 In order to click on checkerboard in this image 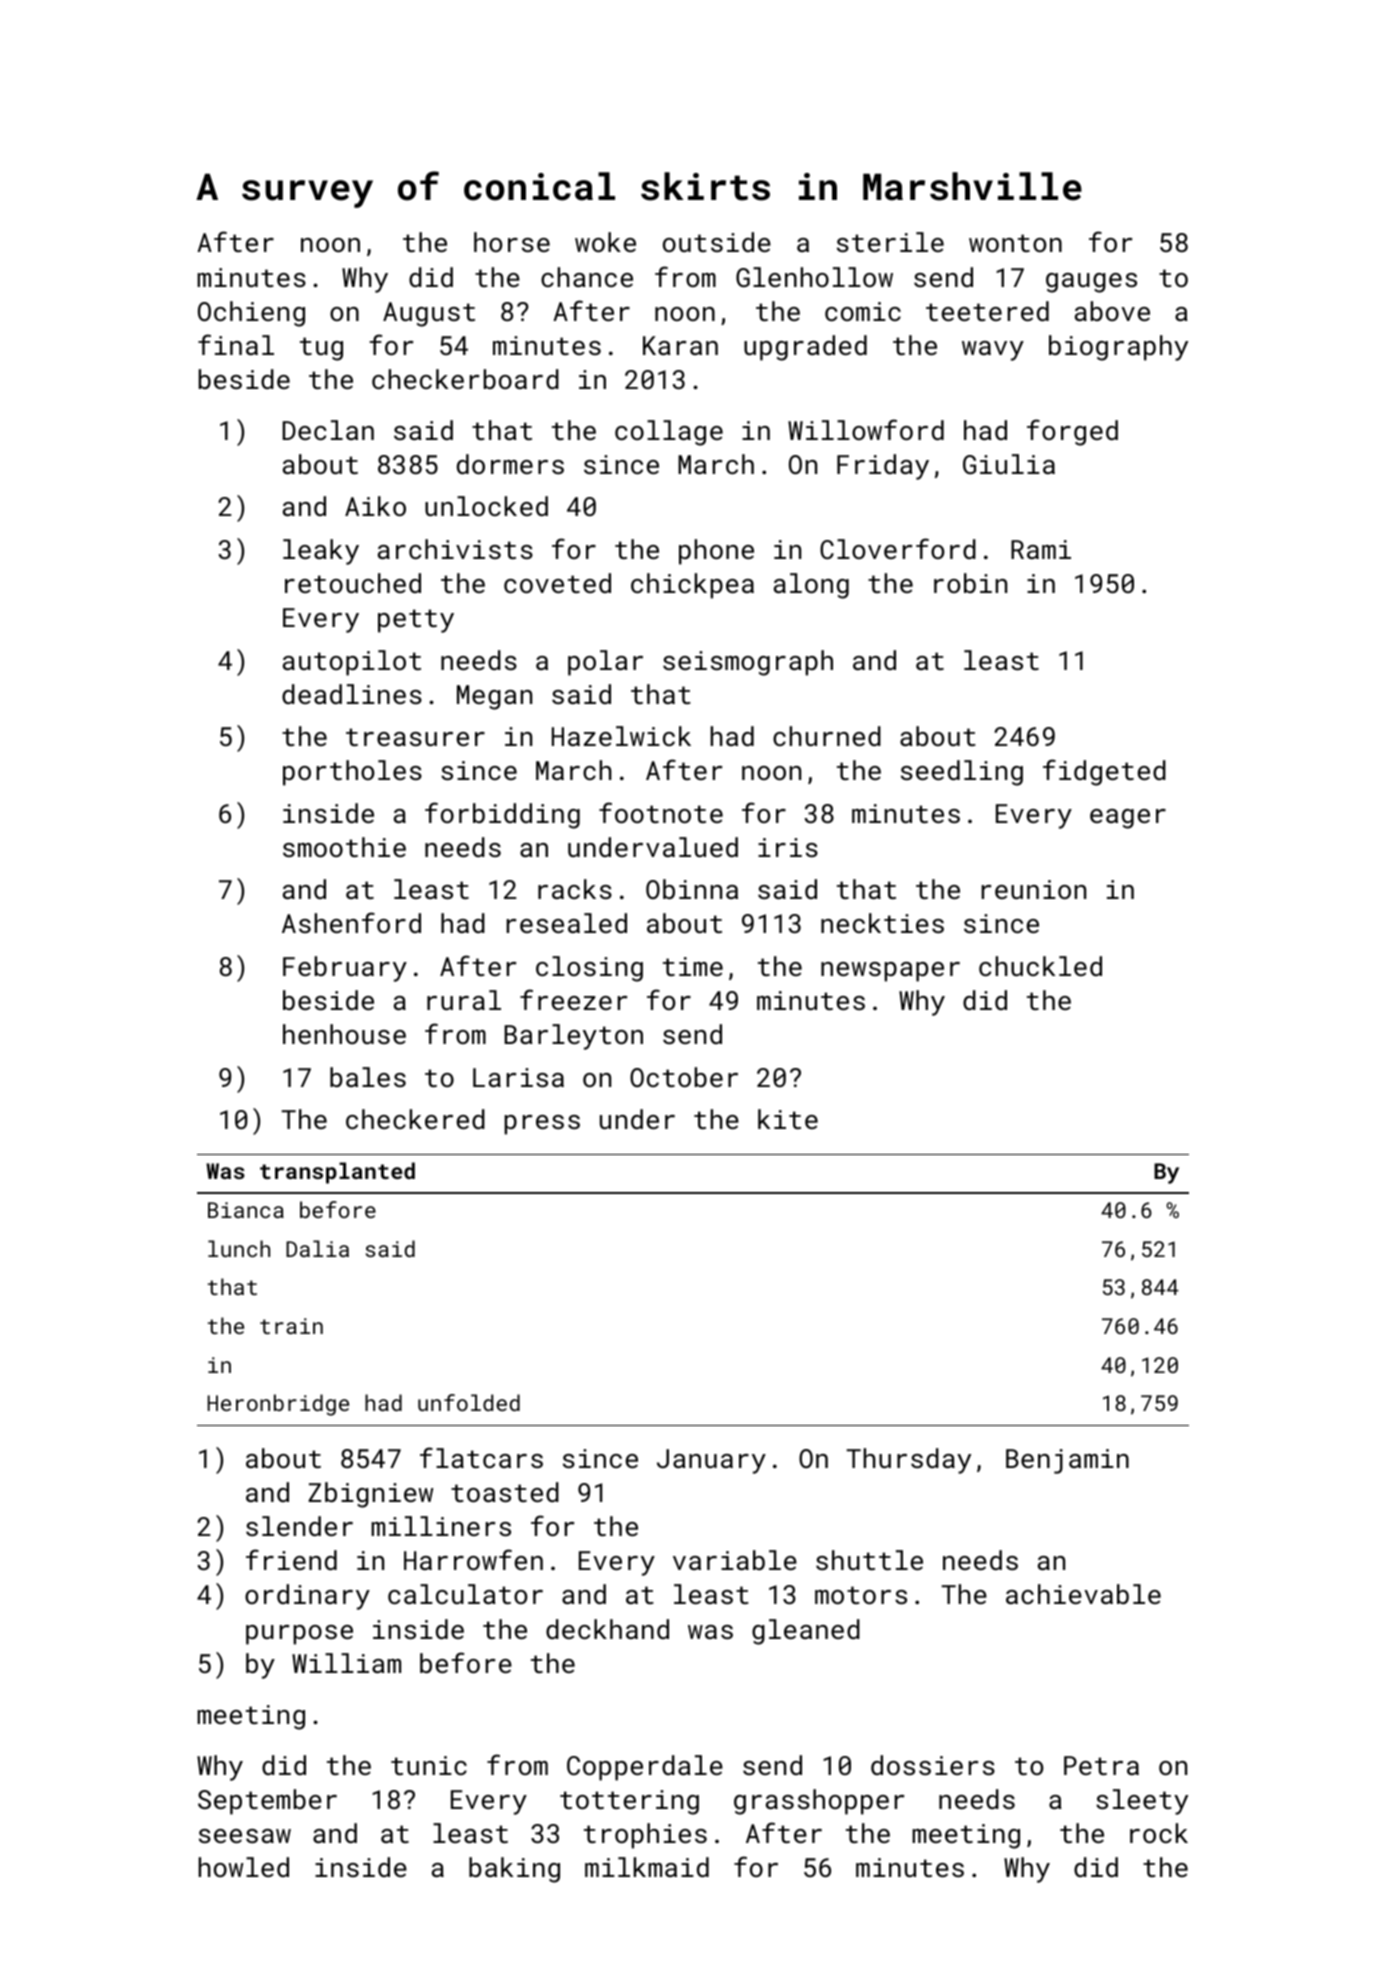, I will do `click(465, 379)`.
